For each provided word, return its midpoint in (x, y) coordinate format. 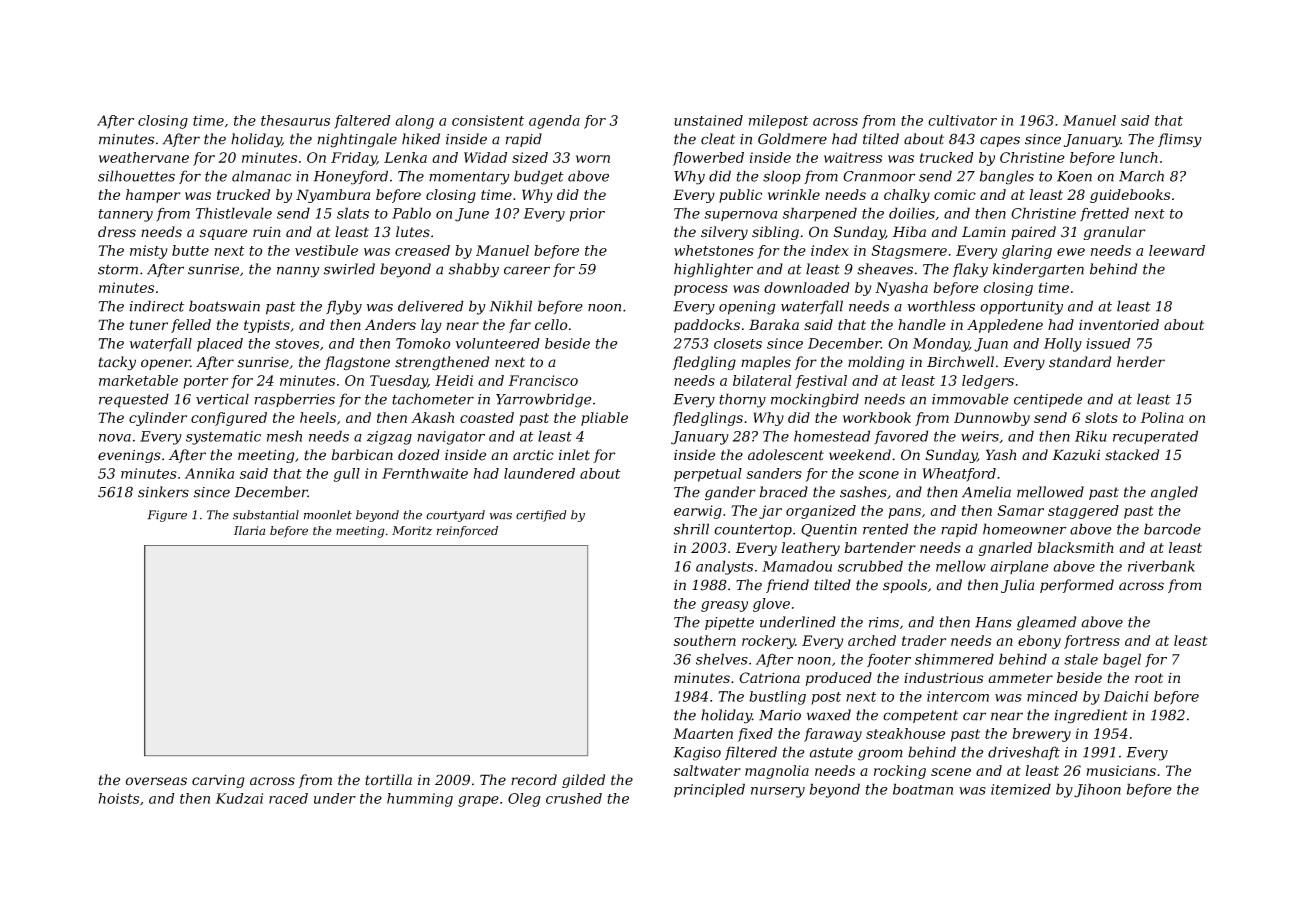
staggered (1083, 512)
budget (539, 177)
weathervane (144, 157)
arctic (533, 455)
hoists (119, 798)
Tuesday (399, 382)
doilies (912, 213)
